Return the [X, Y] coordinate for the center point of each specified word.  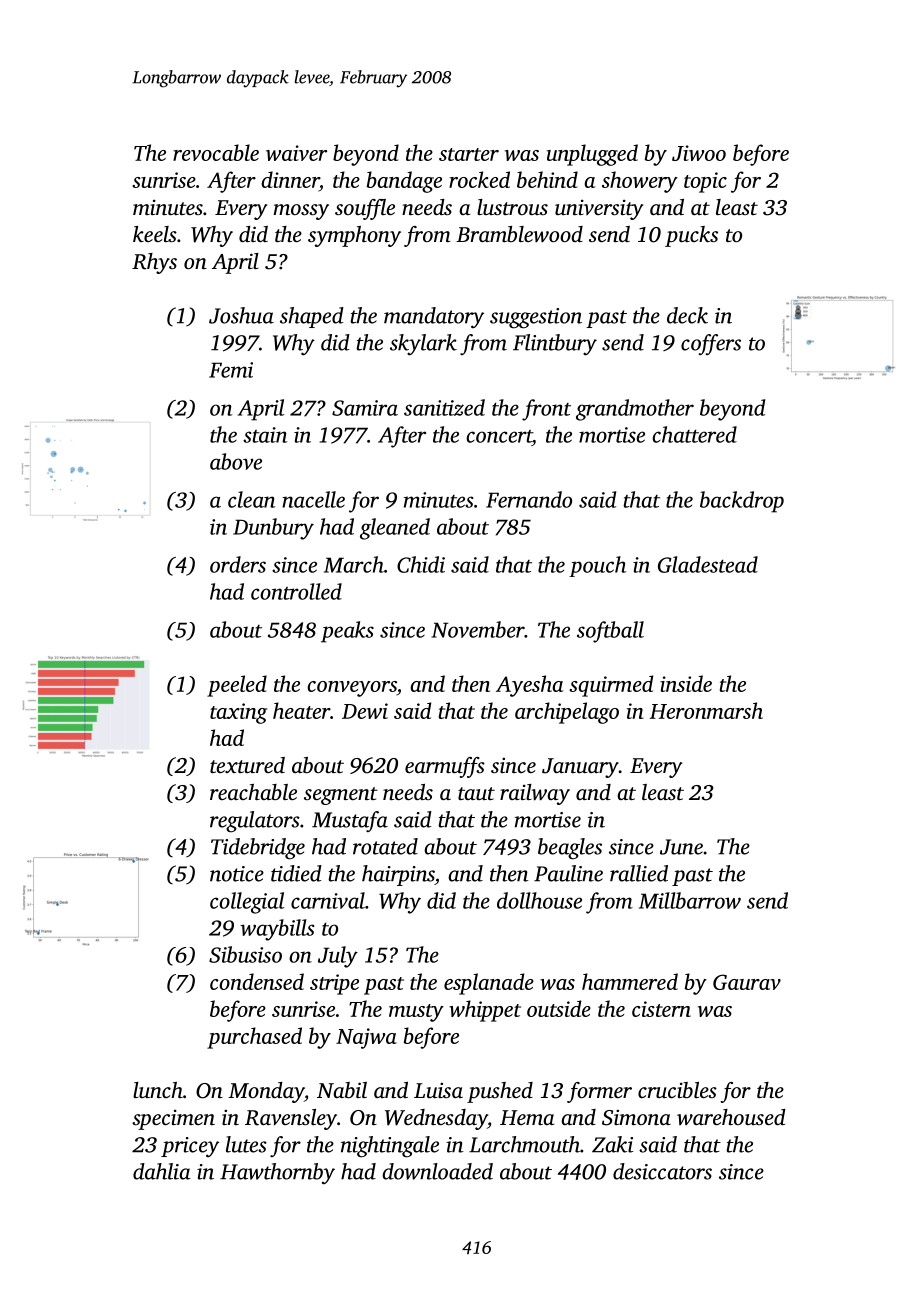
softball [610, 632]
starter [469, 154]
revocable [216, 152]
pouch [597, 566]
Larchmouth [524, 1144]
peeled [237, 686]
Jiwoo [699, 153]
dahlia [162, 1171]
